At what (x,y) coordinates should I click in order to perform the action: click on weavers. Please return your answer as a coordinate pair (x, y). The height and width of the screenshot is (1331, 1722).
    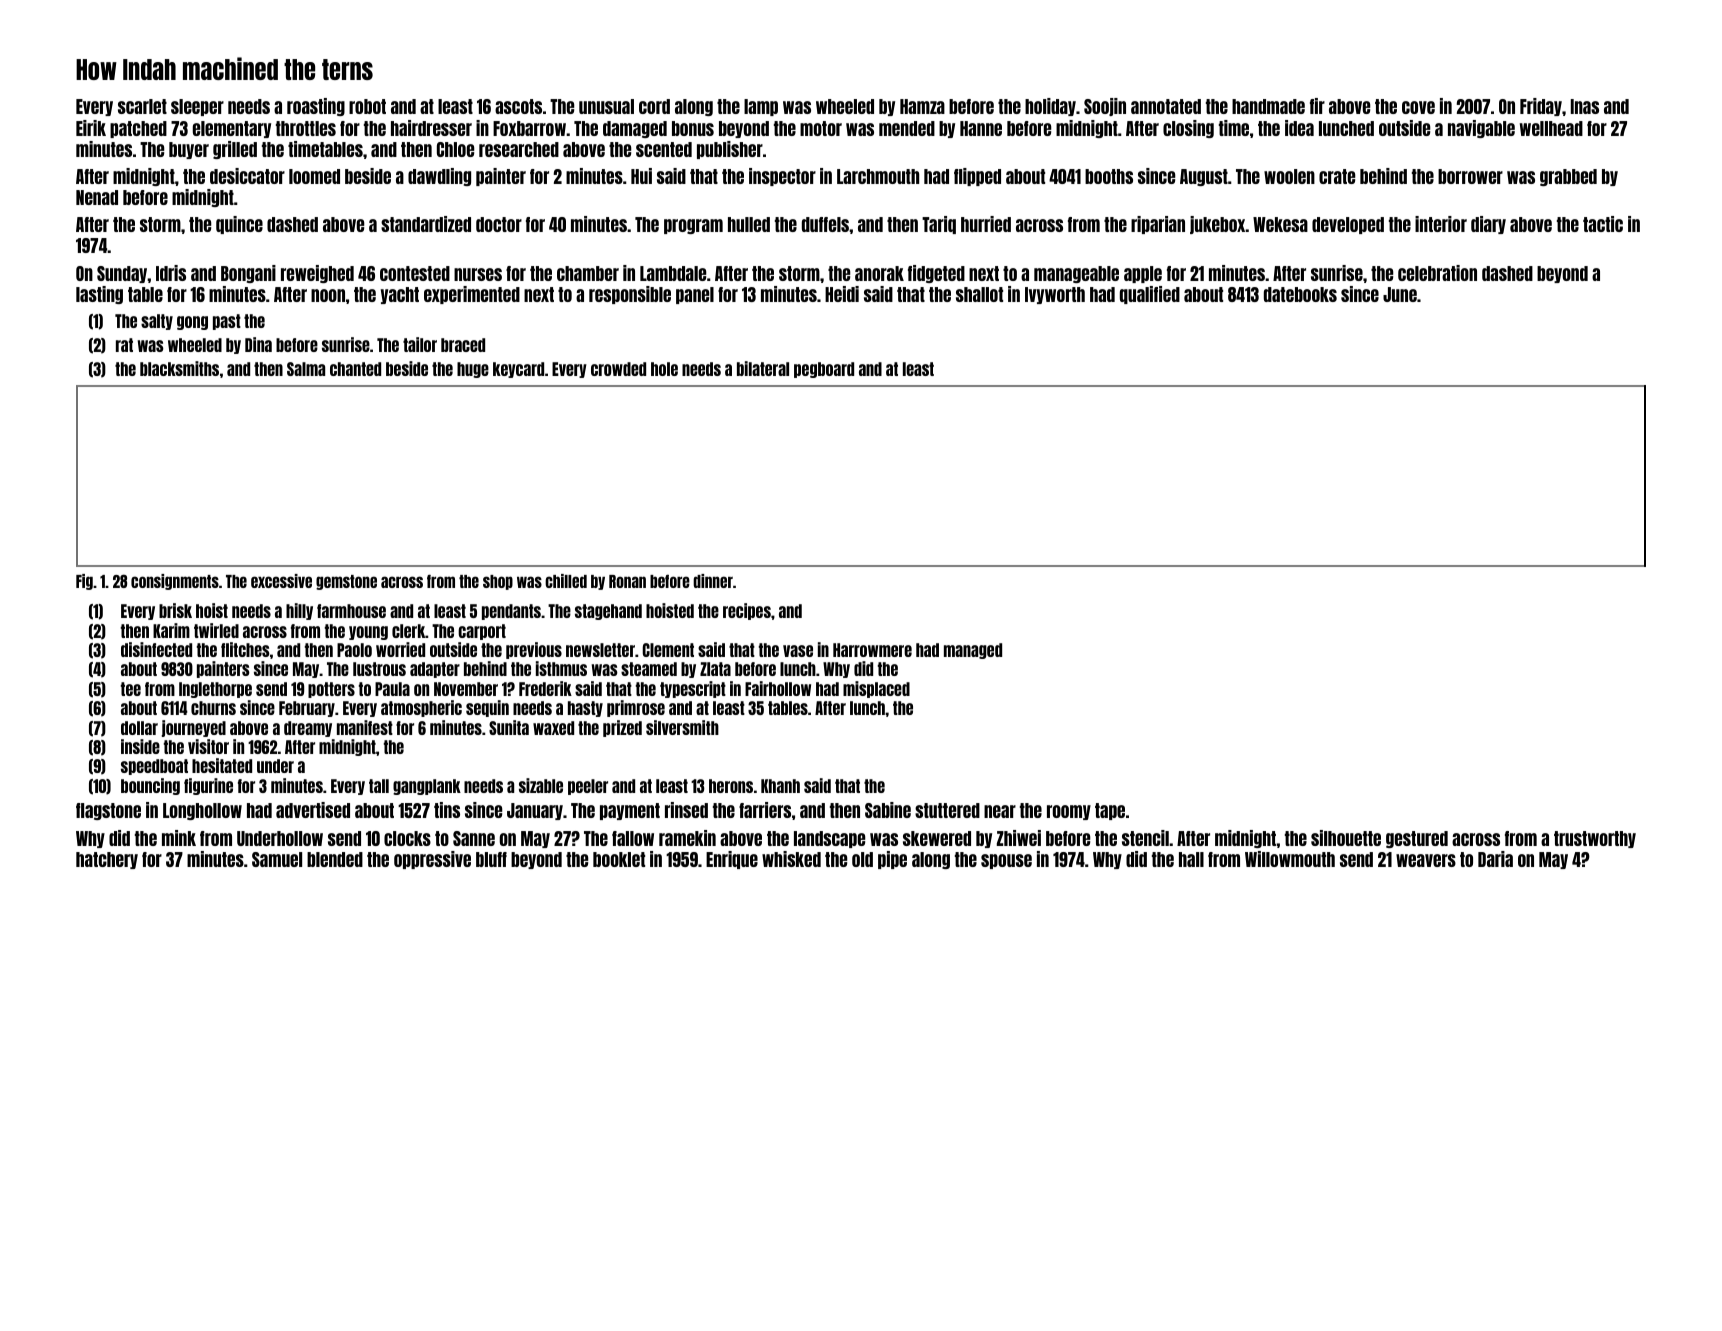
    Looking at the image, I should click on (1426, 860).
